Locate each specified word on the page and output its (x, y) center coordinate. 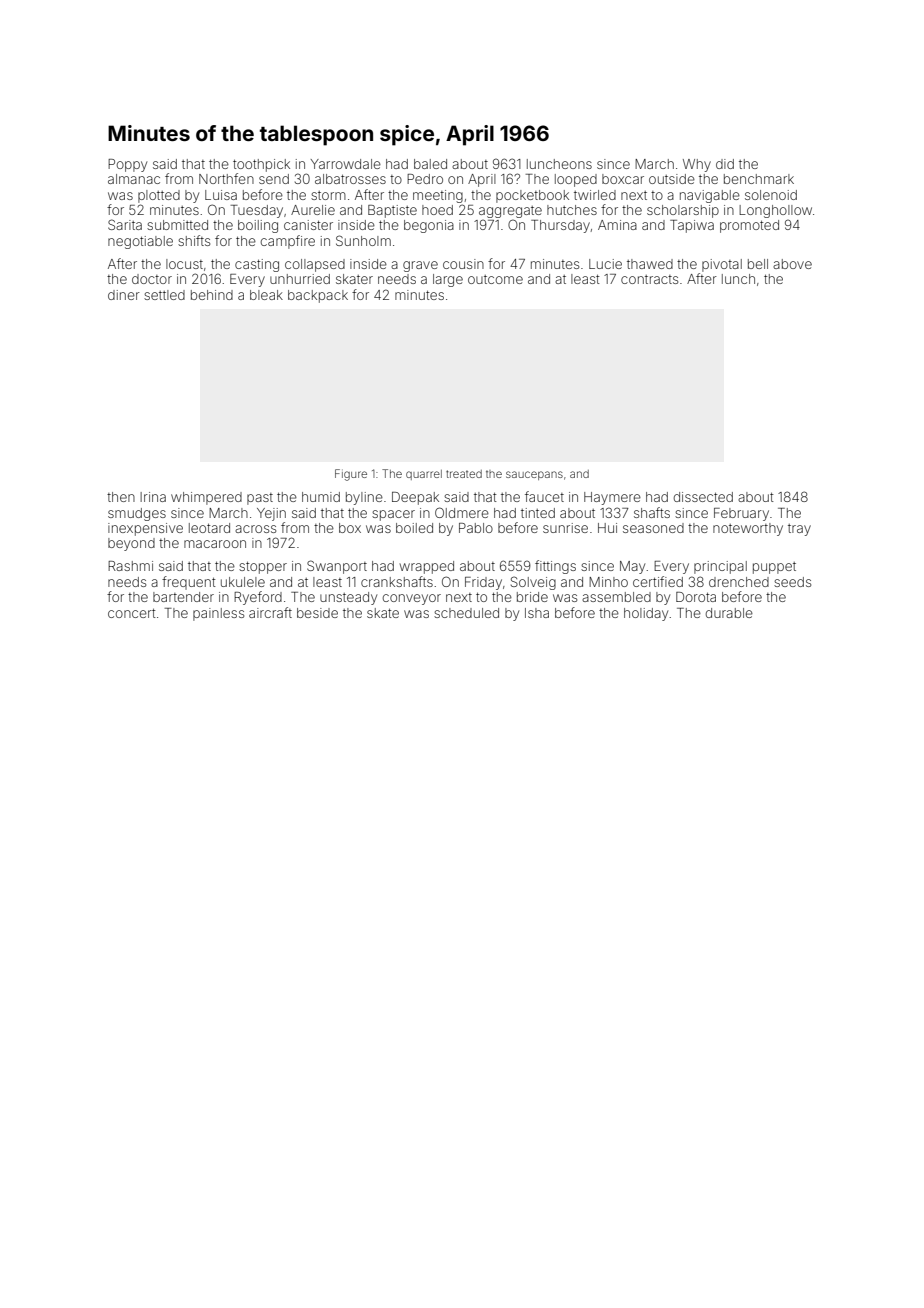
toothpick (261, 165)
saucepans (534, 475)
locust (184, 264)
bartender (183, 597)
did (725, 164)
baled (430, 164)
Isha (537, 613)
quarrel (424, 475)
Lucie (605, 264)
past (260, 499)
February (741, 514)
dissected (703, 497)
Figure (351, 475)
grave (420, 266)
